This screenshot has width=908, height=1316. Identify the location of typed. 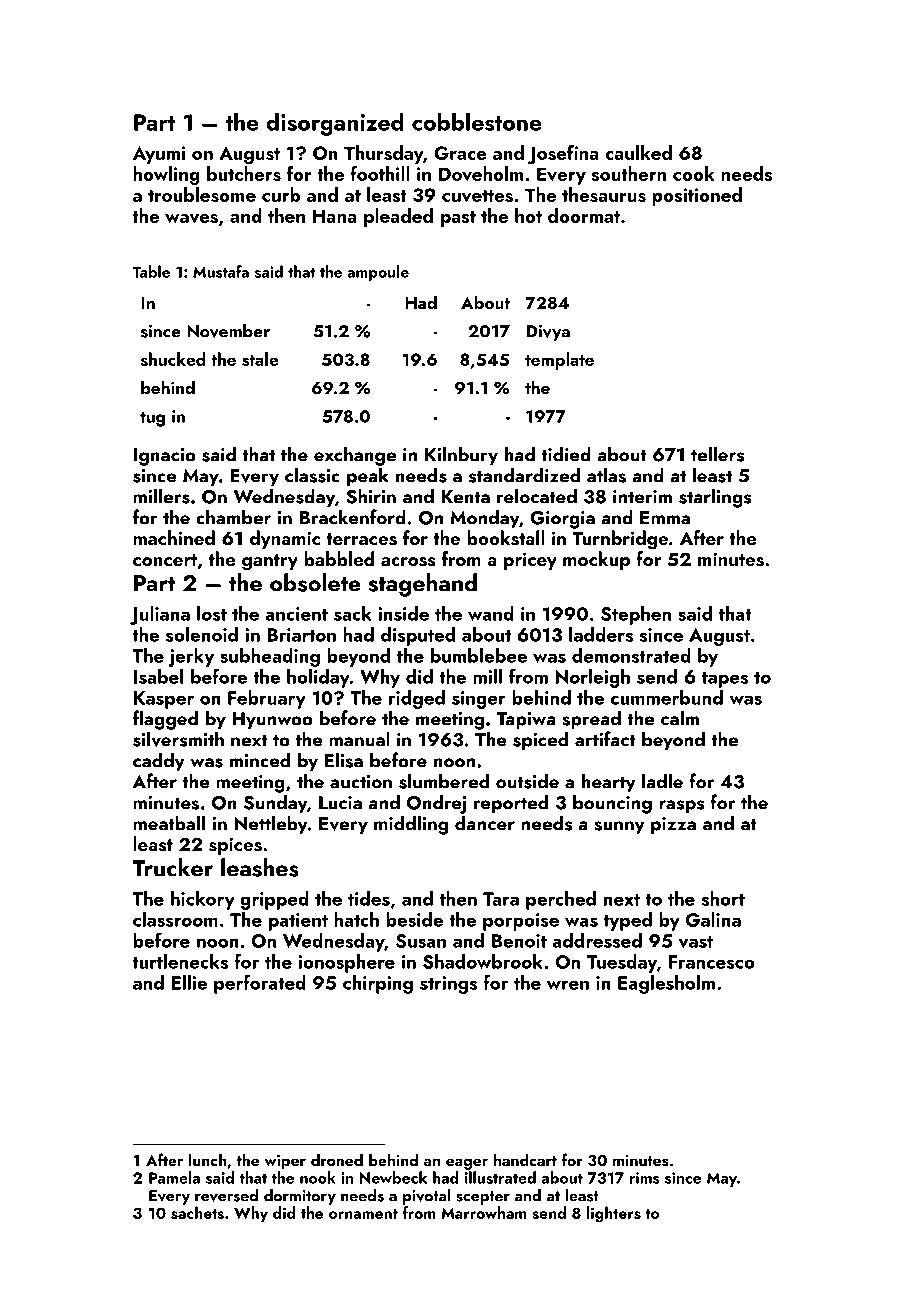
(627, 921).
